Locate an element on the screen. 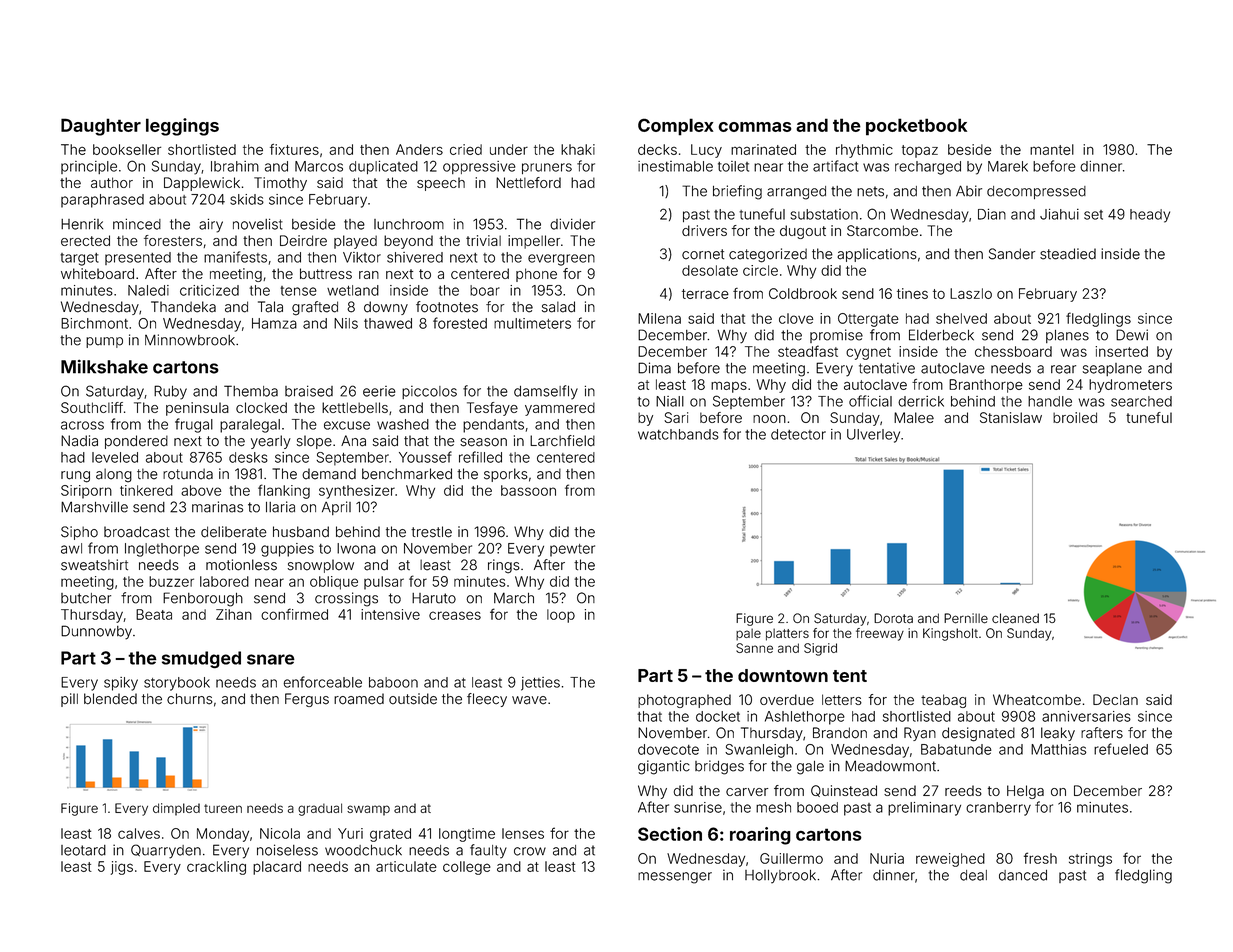  khaki is located at coordinates (578, 149).
